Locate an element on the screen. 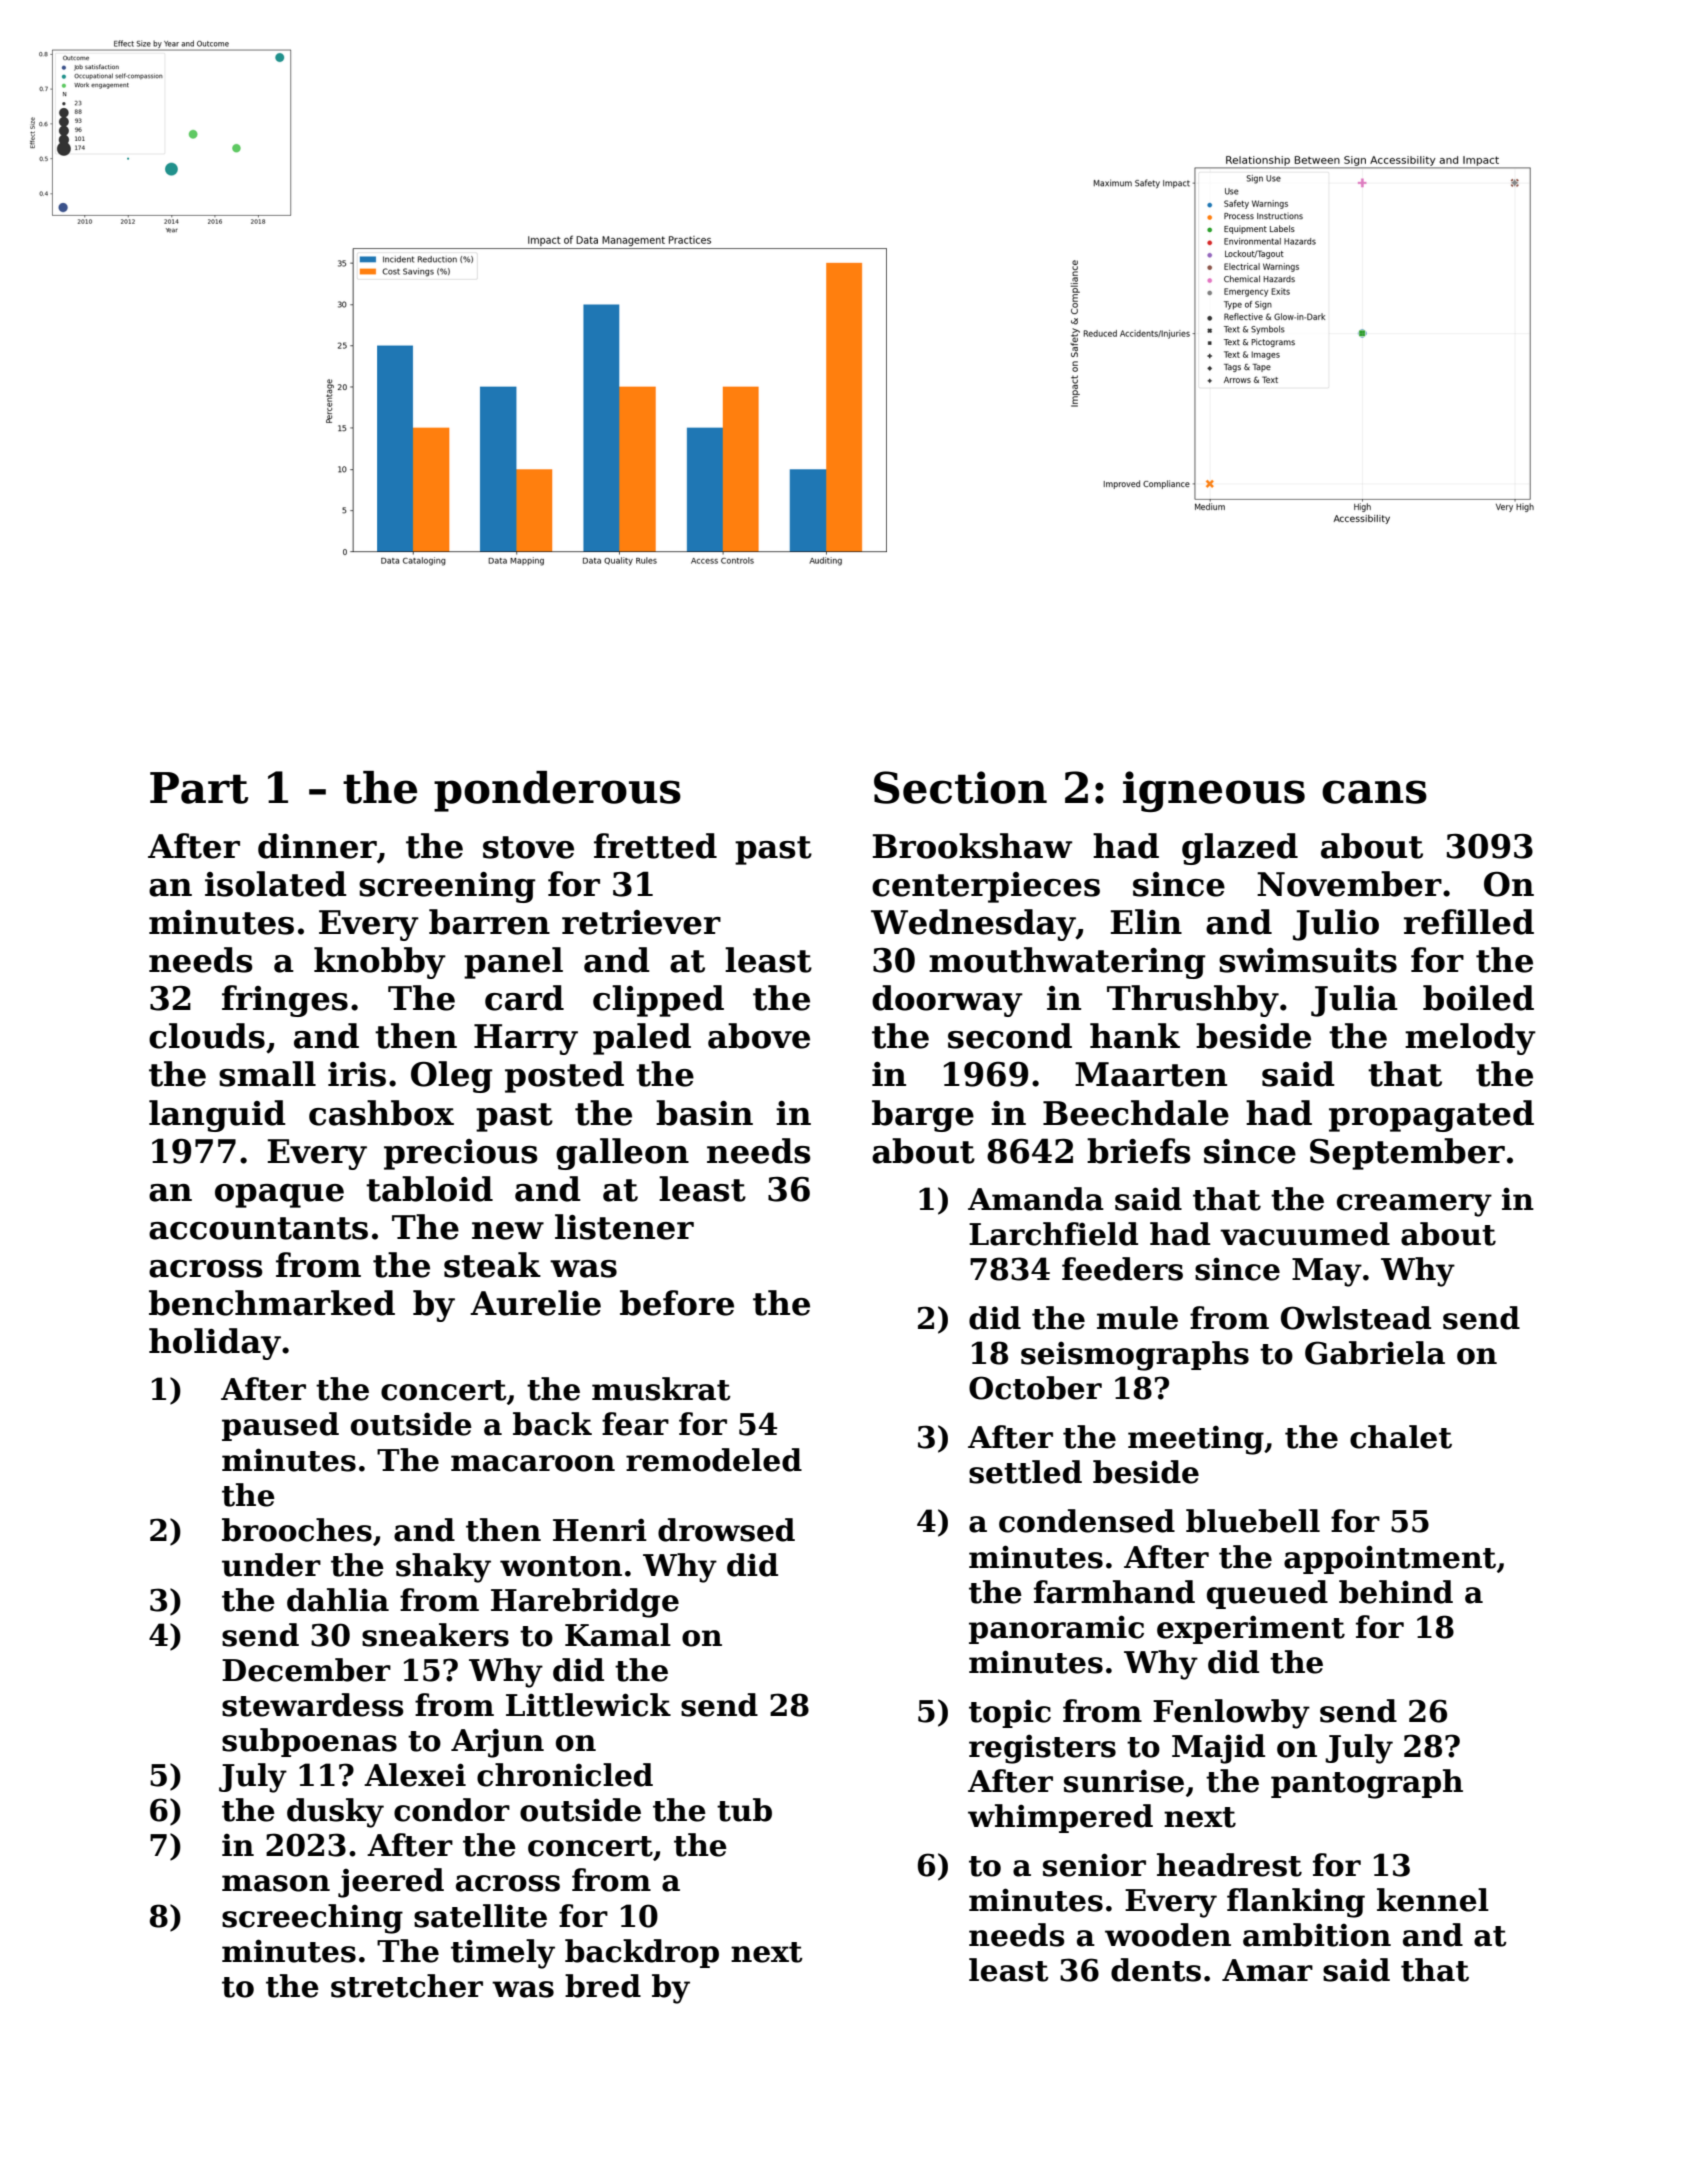  bred is located at coordinates (603, 1986).
